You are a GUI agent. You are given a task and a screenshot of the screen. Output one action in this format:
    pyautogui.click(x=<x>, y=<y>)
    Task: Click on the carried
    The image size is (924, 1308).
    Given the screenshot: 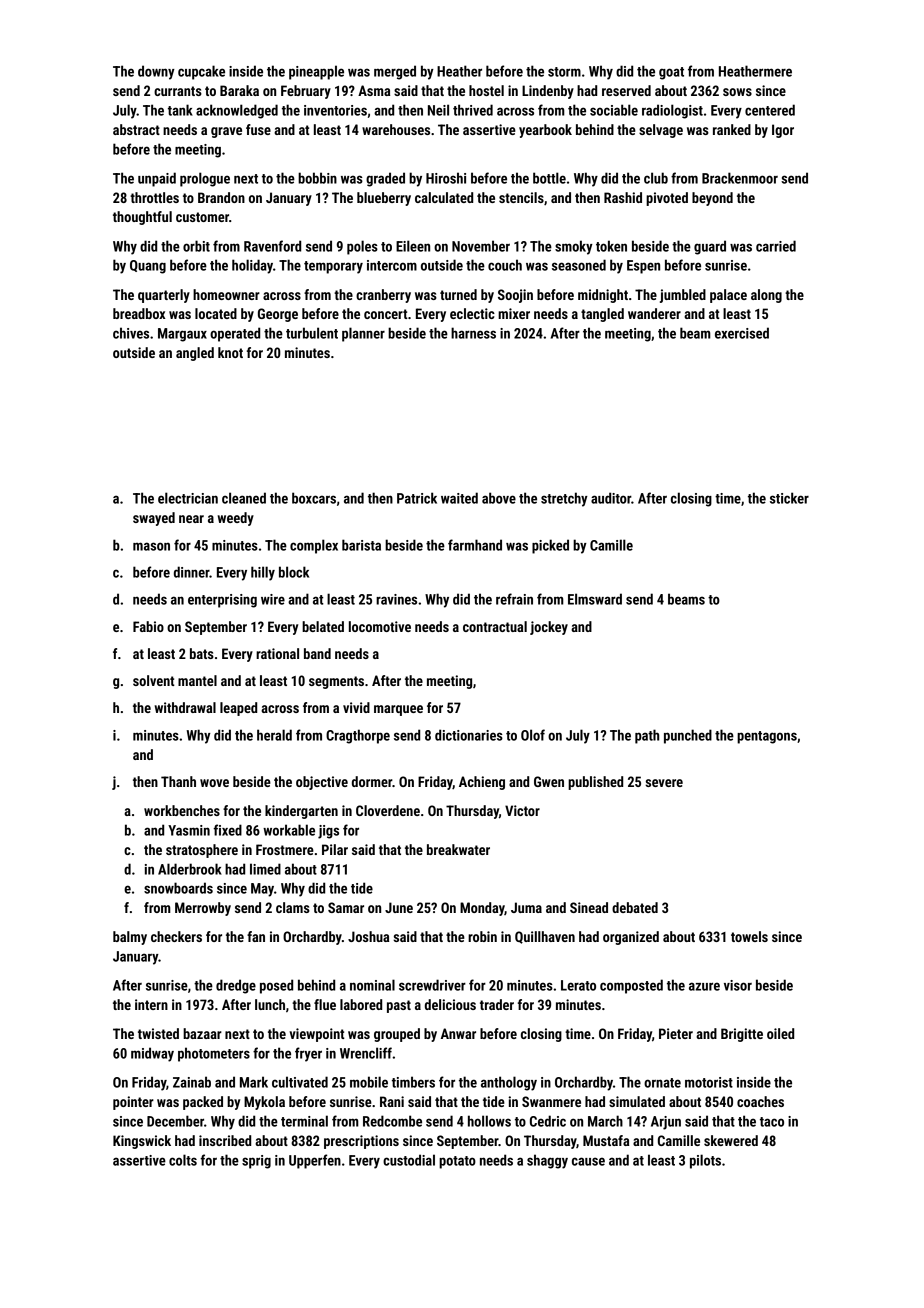 What is the action you would take?
    pyautogui.click(x=776, y=246)
